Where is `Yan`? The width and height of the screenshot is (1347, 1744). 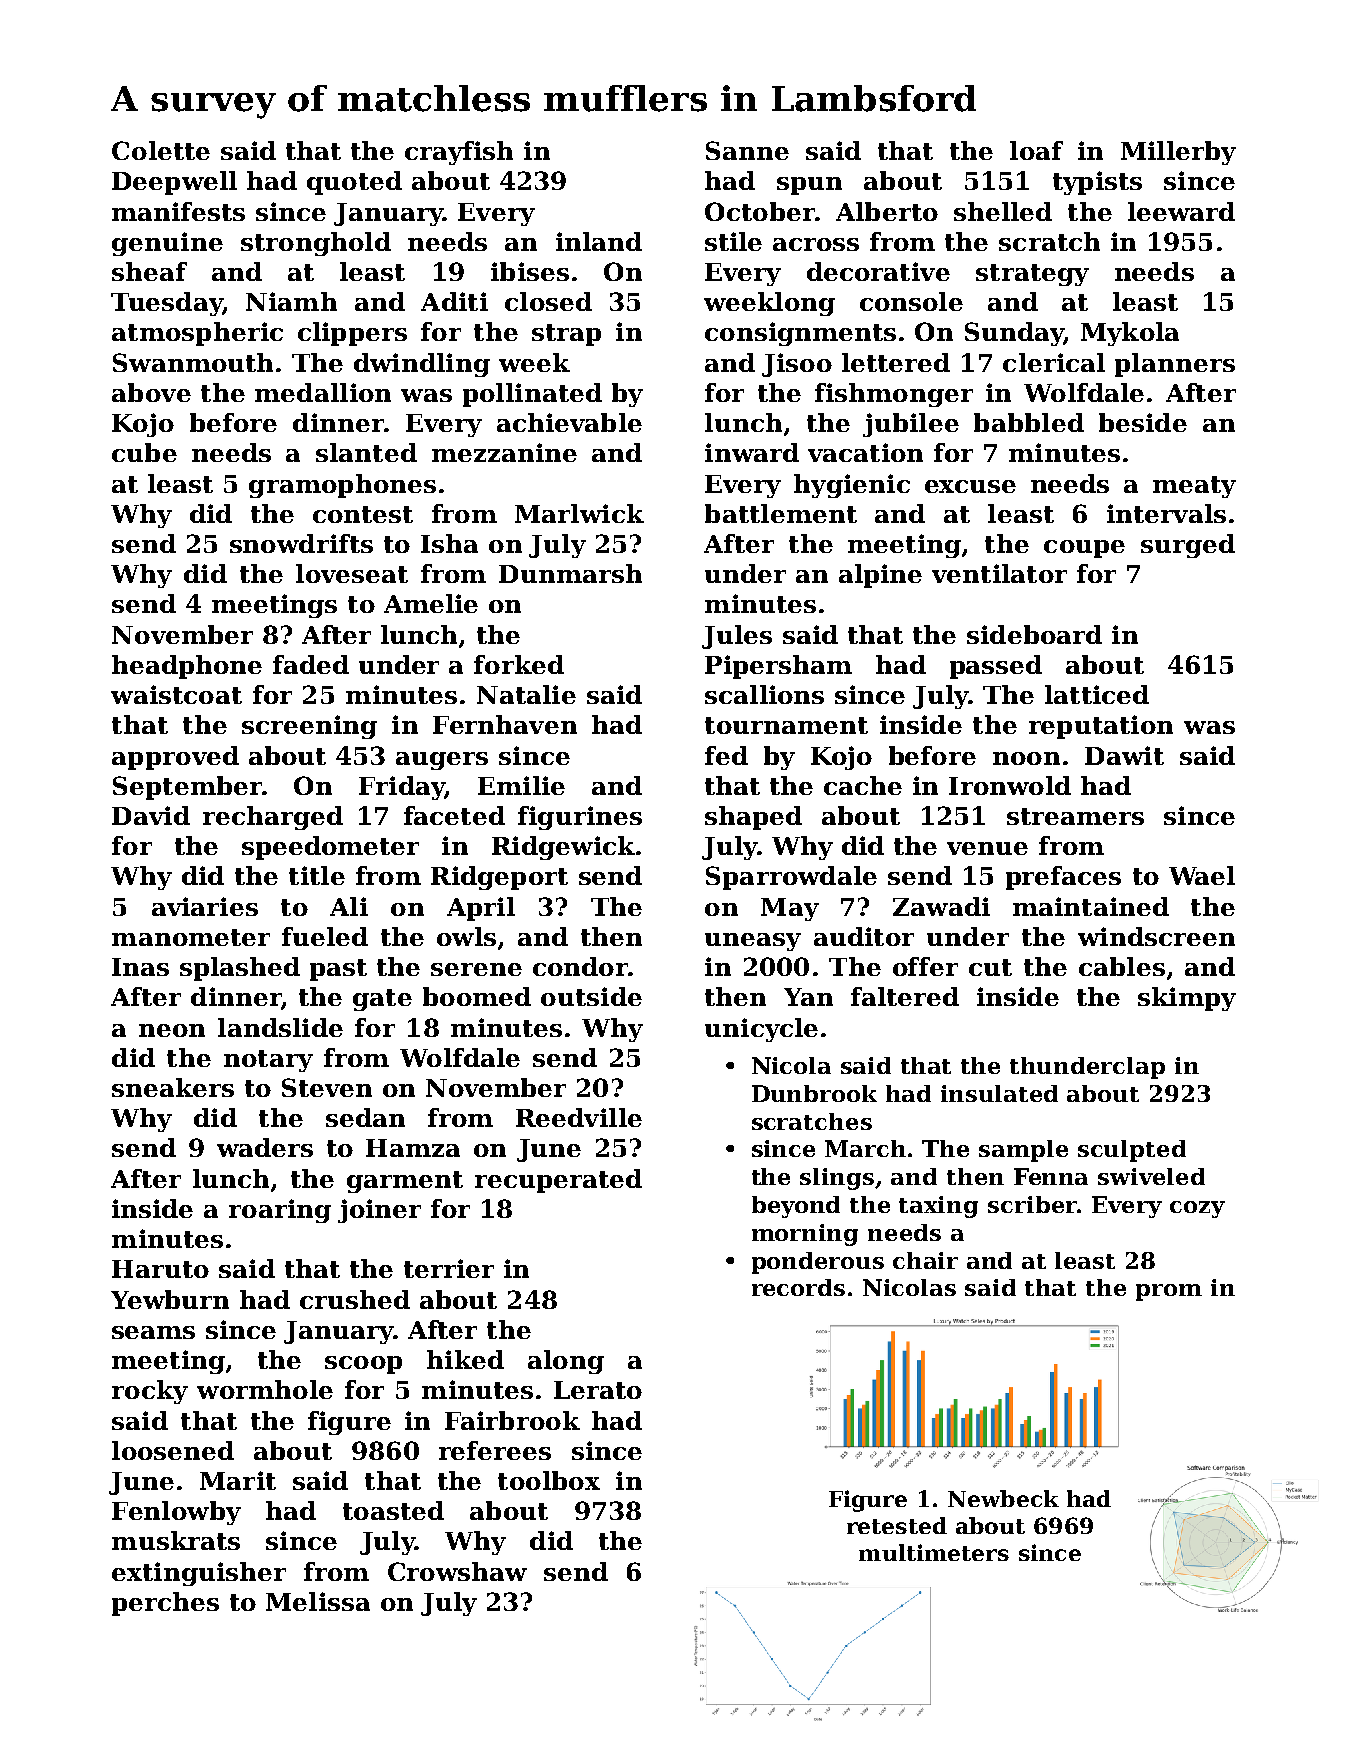
Yan is located at coordinates (808, 997).
